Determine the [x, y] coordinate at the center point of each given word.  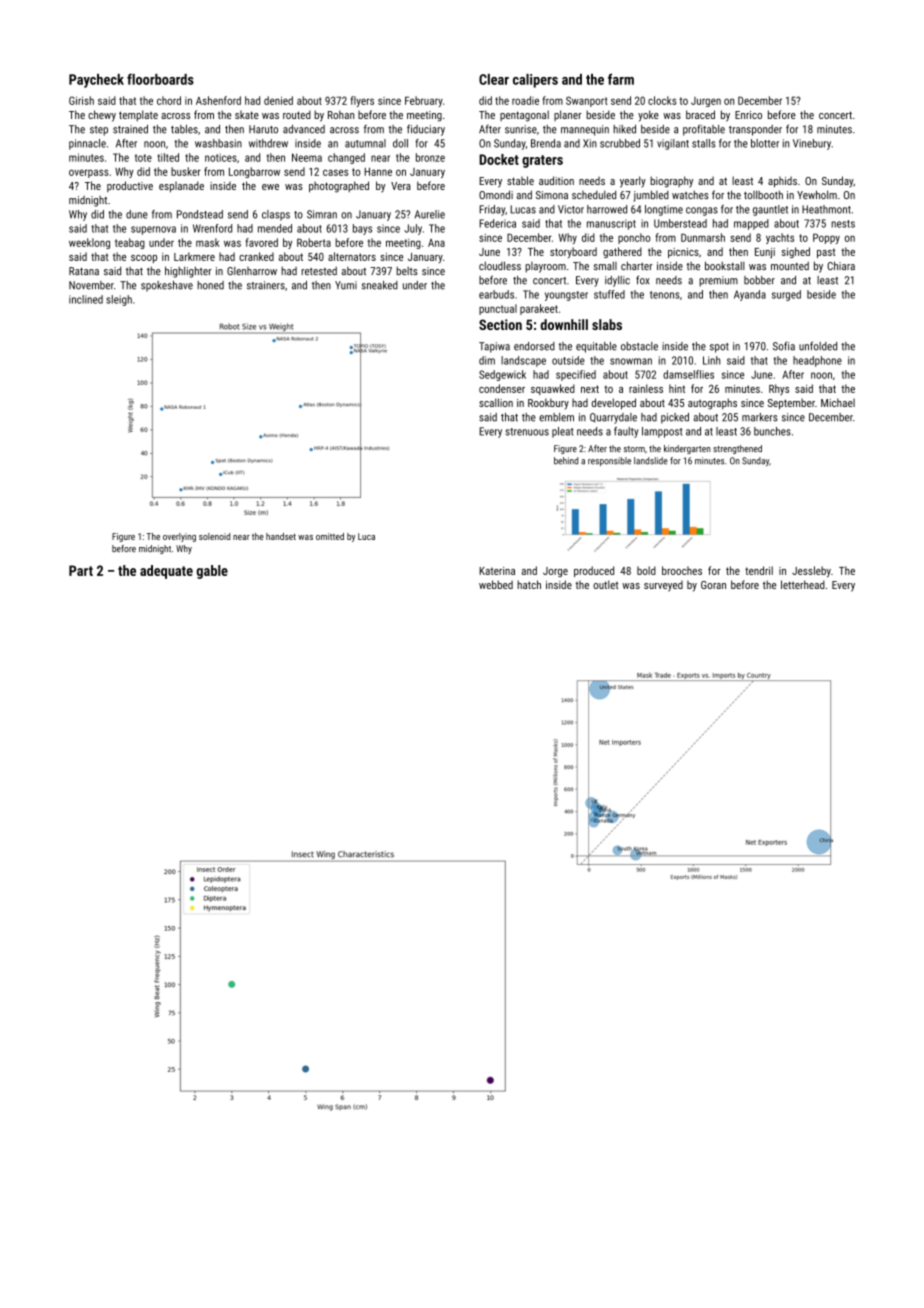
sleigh [119, 300]
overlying [179, 537]
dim [487, 360]
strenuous [527, 432]
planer [568, 115]
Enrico [748, 115]
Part [81, 570]
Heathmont [826, 209]
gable [212, 572]
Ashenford [218, 100]
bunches [772, 431]
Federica [497, 223]
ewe [270, 187]
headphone [817, 361]
